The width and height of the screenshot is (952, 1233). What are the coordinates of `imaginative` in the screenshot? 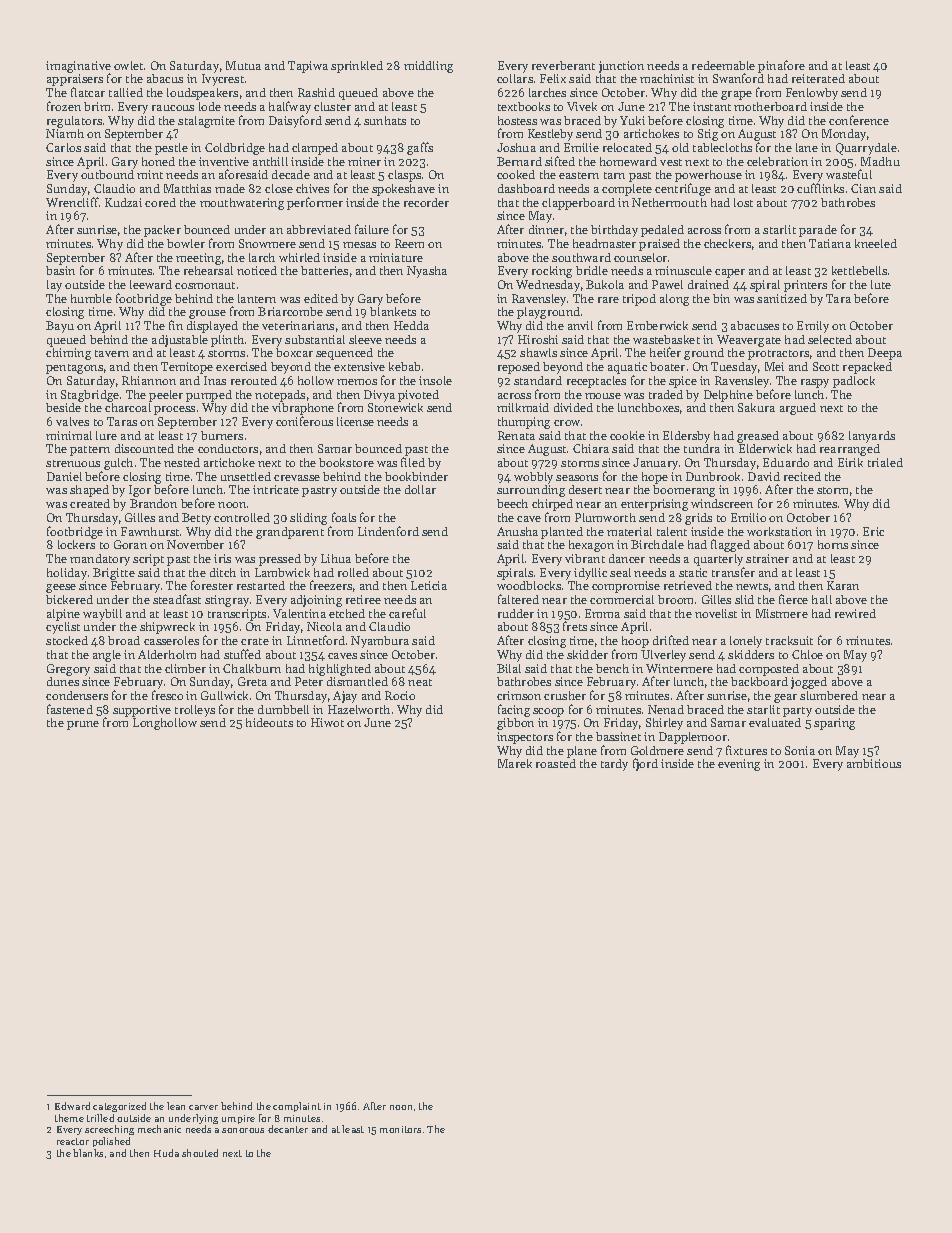 It's located at (78, 67).
